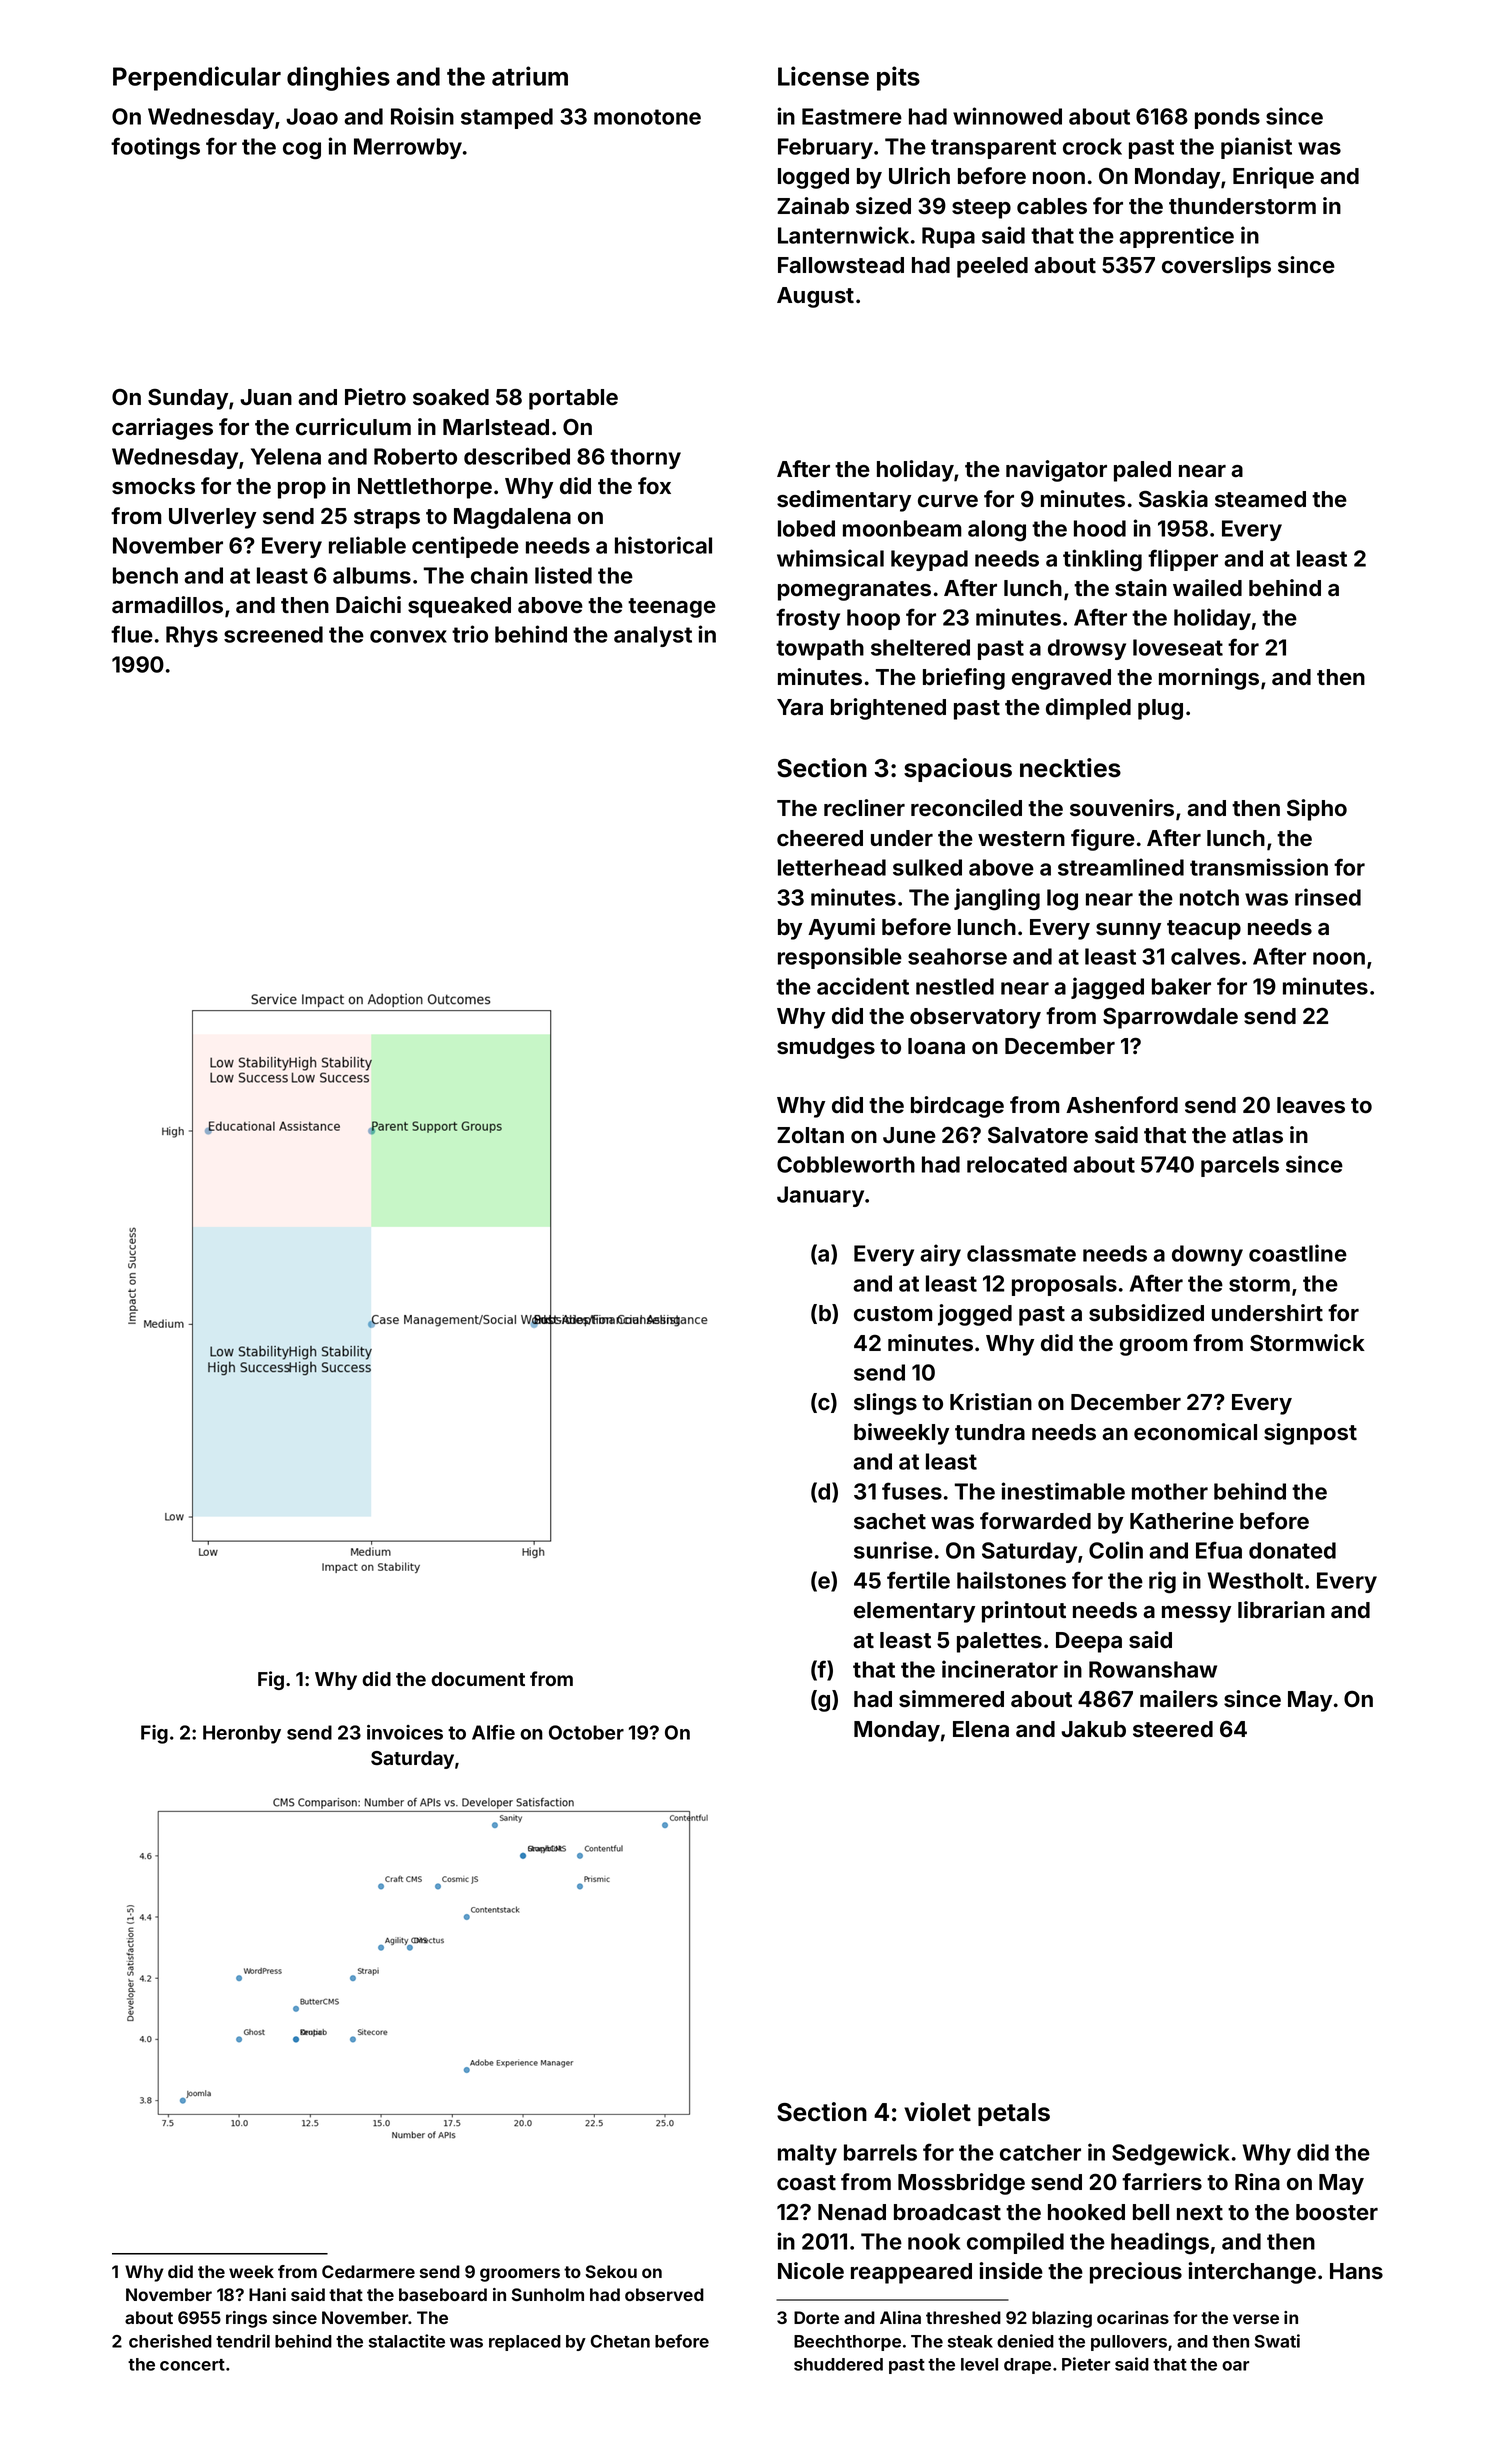  I want to click on librarian, so click(1281, 1610).
